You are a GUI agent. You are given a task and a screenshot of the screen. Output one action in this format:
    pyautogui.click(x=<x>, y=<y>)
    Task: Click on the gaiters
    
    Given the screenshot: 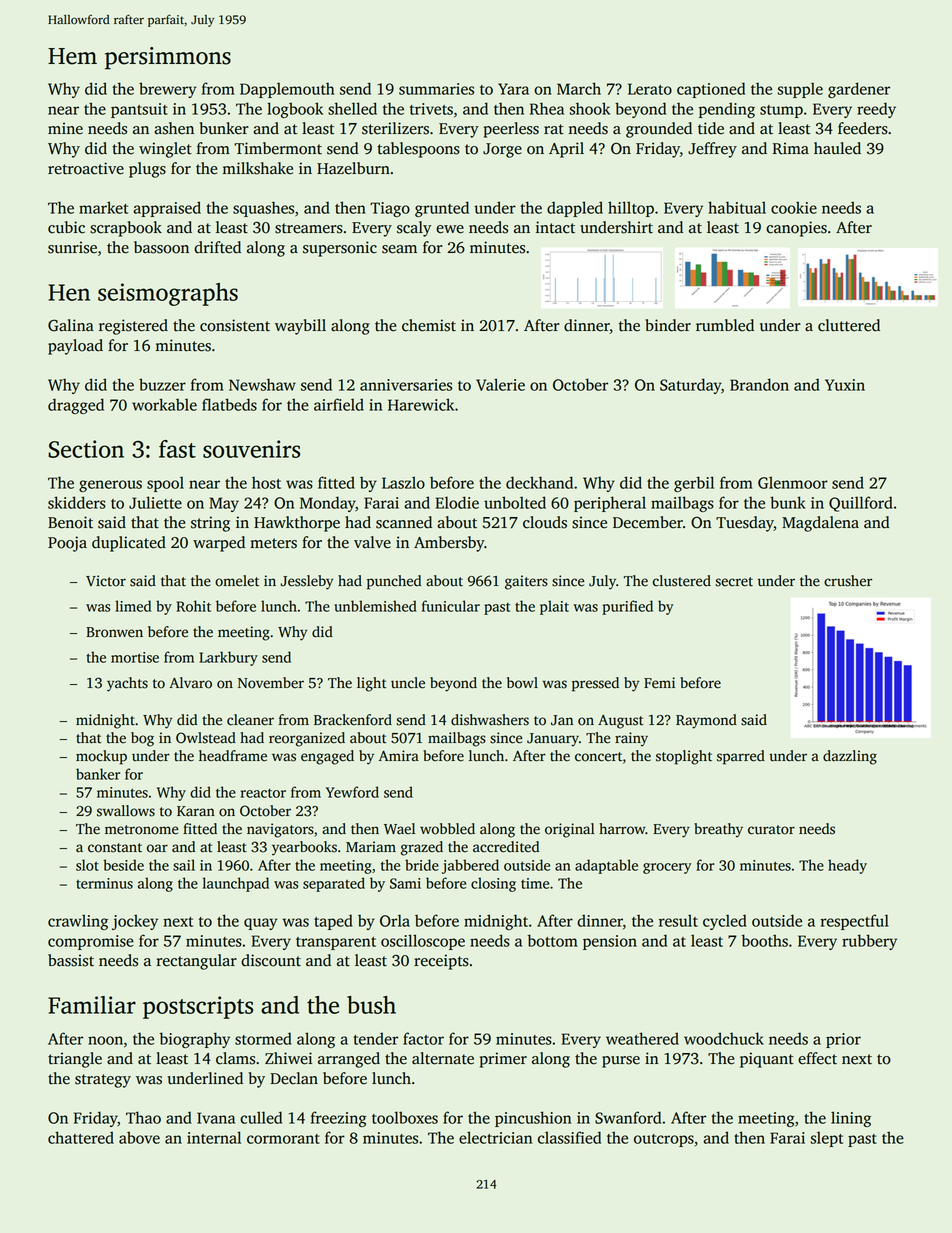 What is the action you would take?
    pyautogui.click(x=526, y=582)
